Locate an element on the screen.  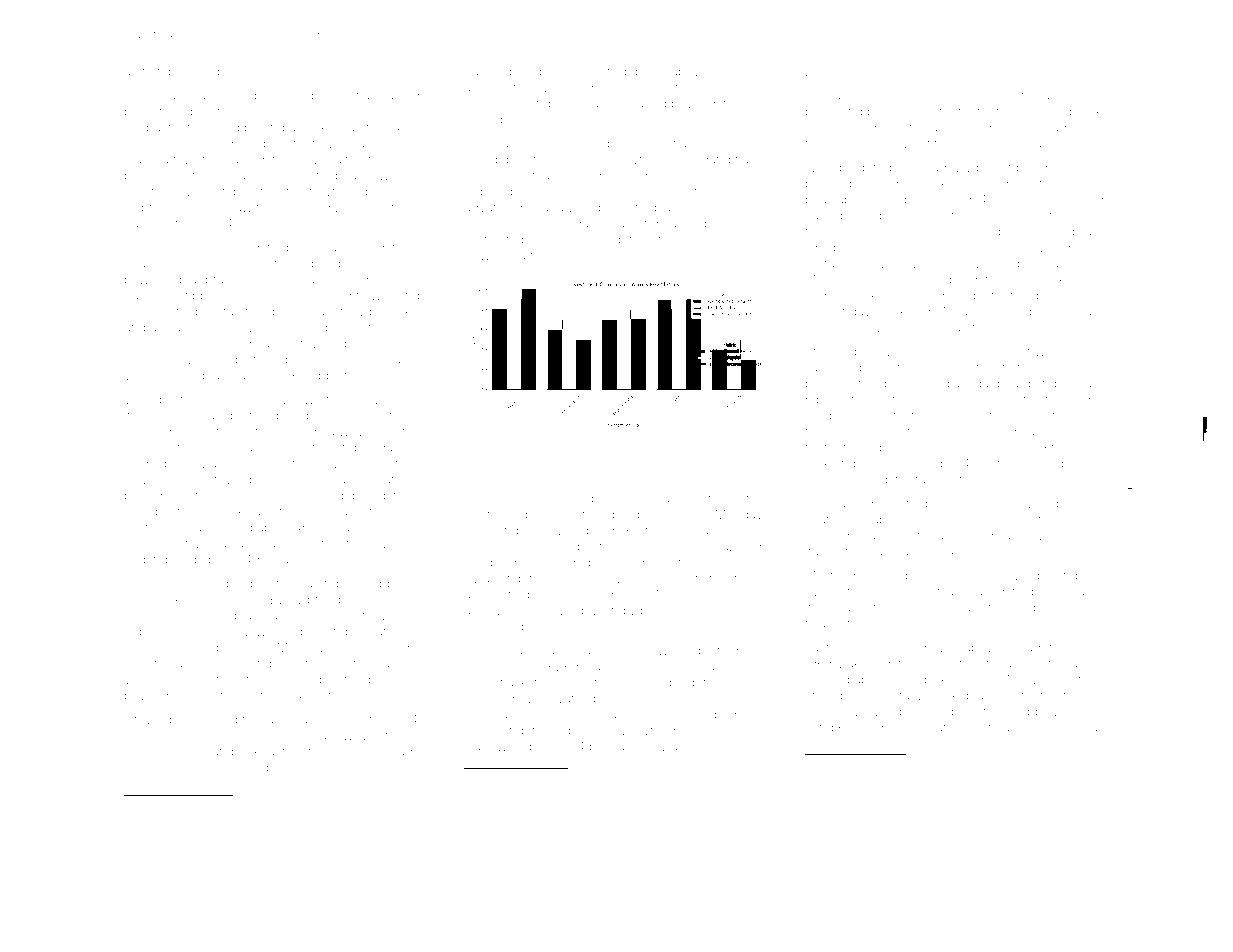
blouses is located at coordinates (152, 820).
